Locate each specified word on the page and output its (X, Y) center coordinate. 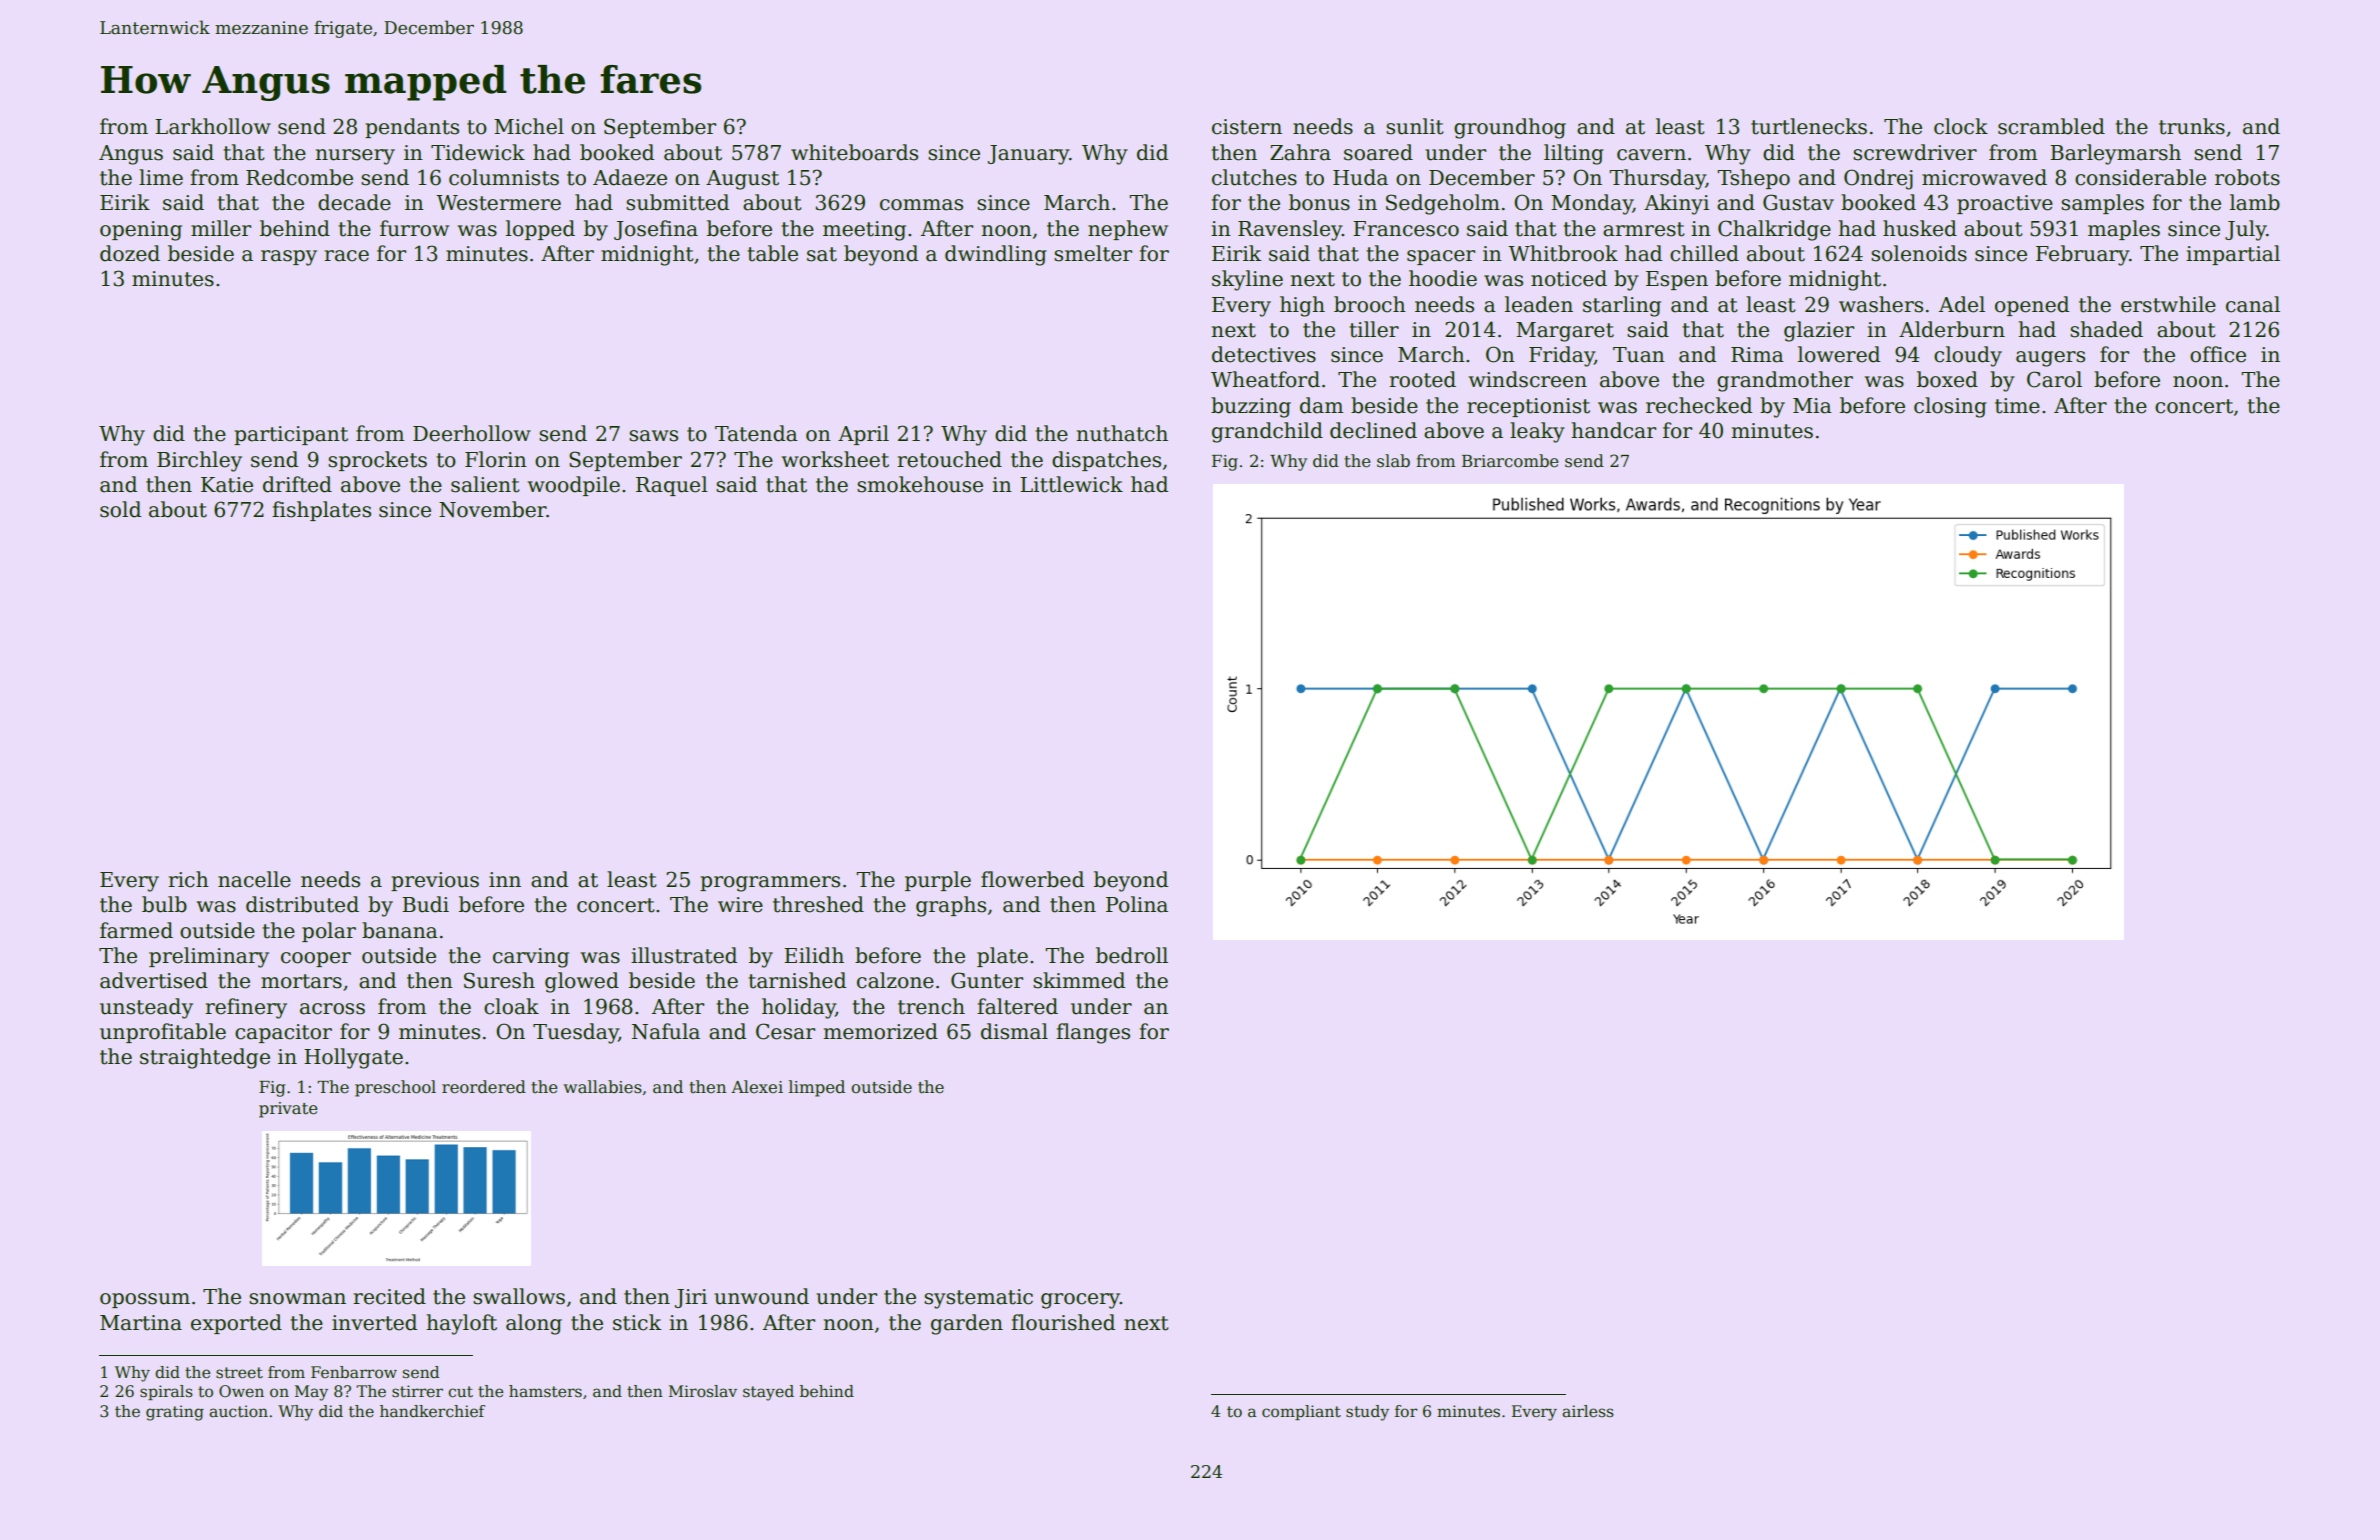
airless (1588, 1411)
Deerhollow (472, 433)
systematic (978, 1299)
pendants (412, 128)
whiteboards (854, 152)
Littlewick (1071, 484)
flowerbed (1032, 879)
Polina (1137, 904)
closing (1950, 407)
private (288, 1110)
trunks (2192, 126)
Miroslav (703, 1391)
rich (188, 879)
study (1367, 1413)
